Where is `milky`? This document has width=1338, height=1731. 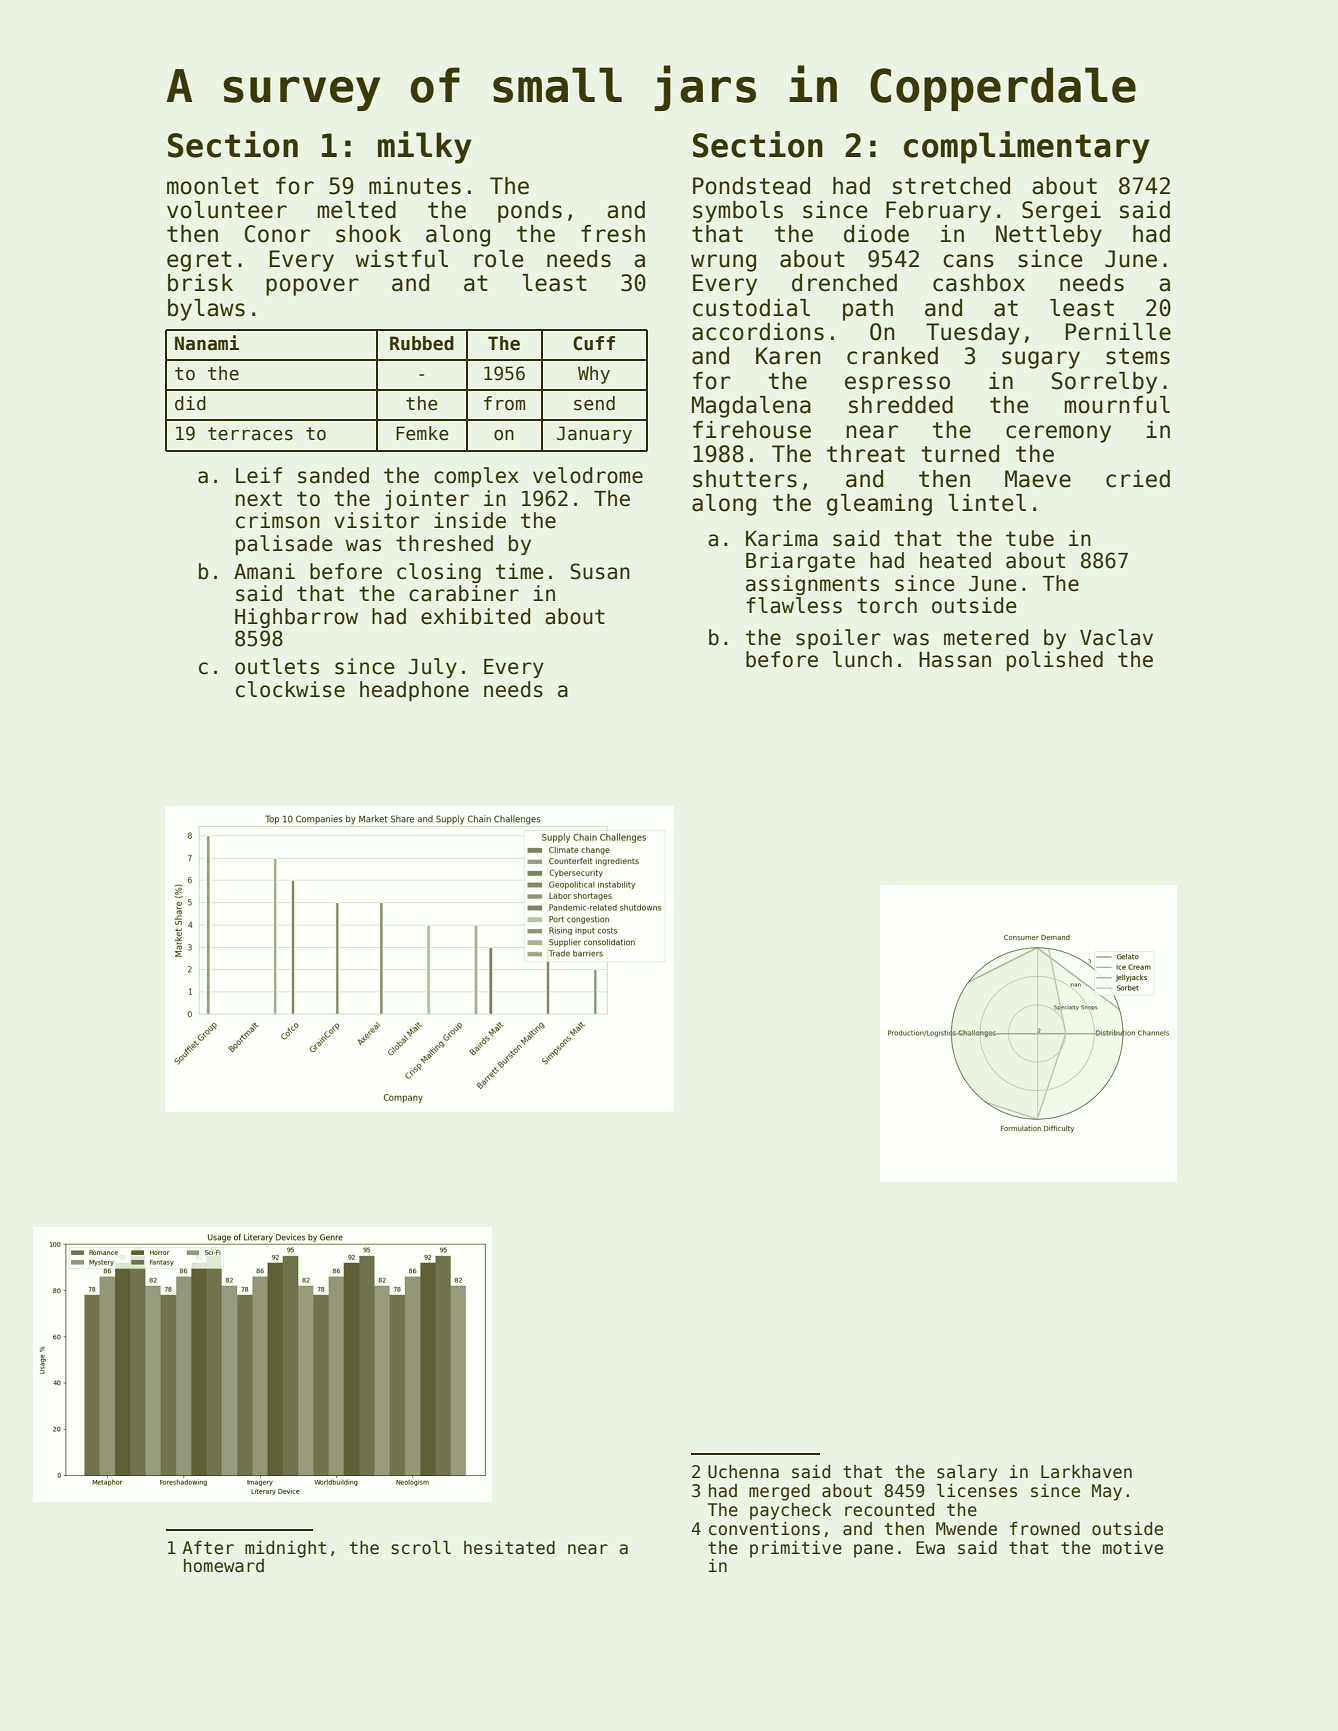
milky is located at coordinates (425, 147).
